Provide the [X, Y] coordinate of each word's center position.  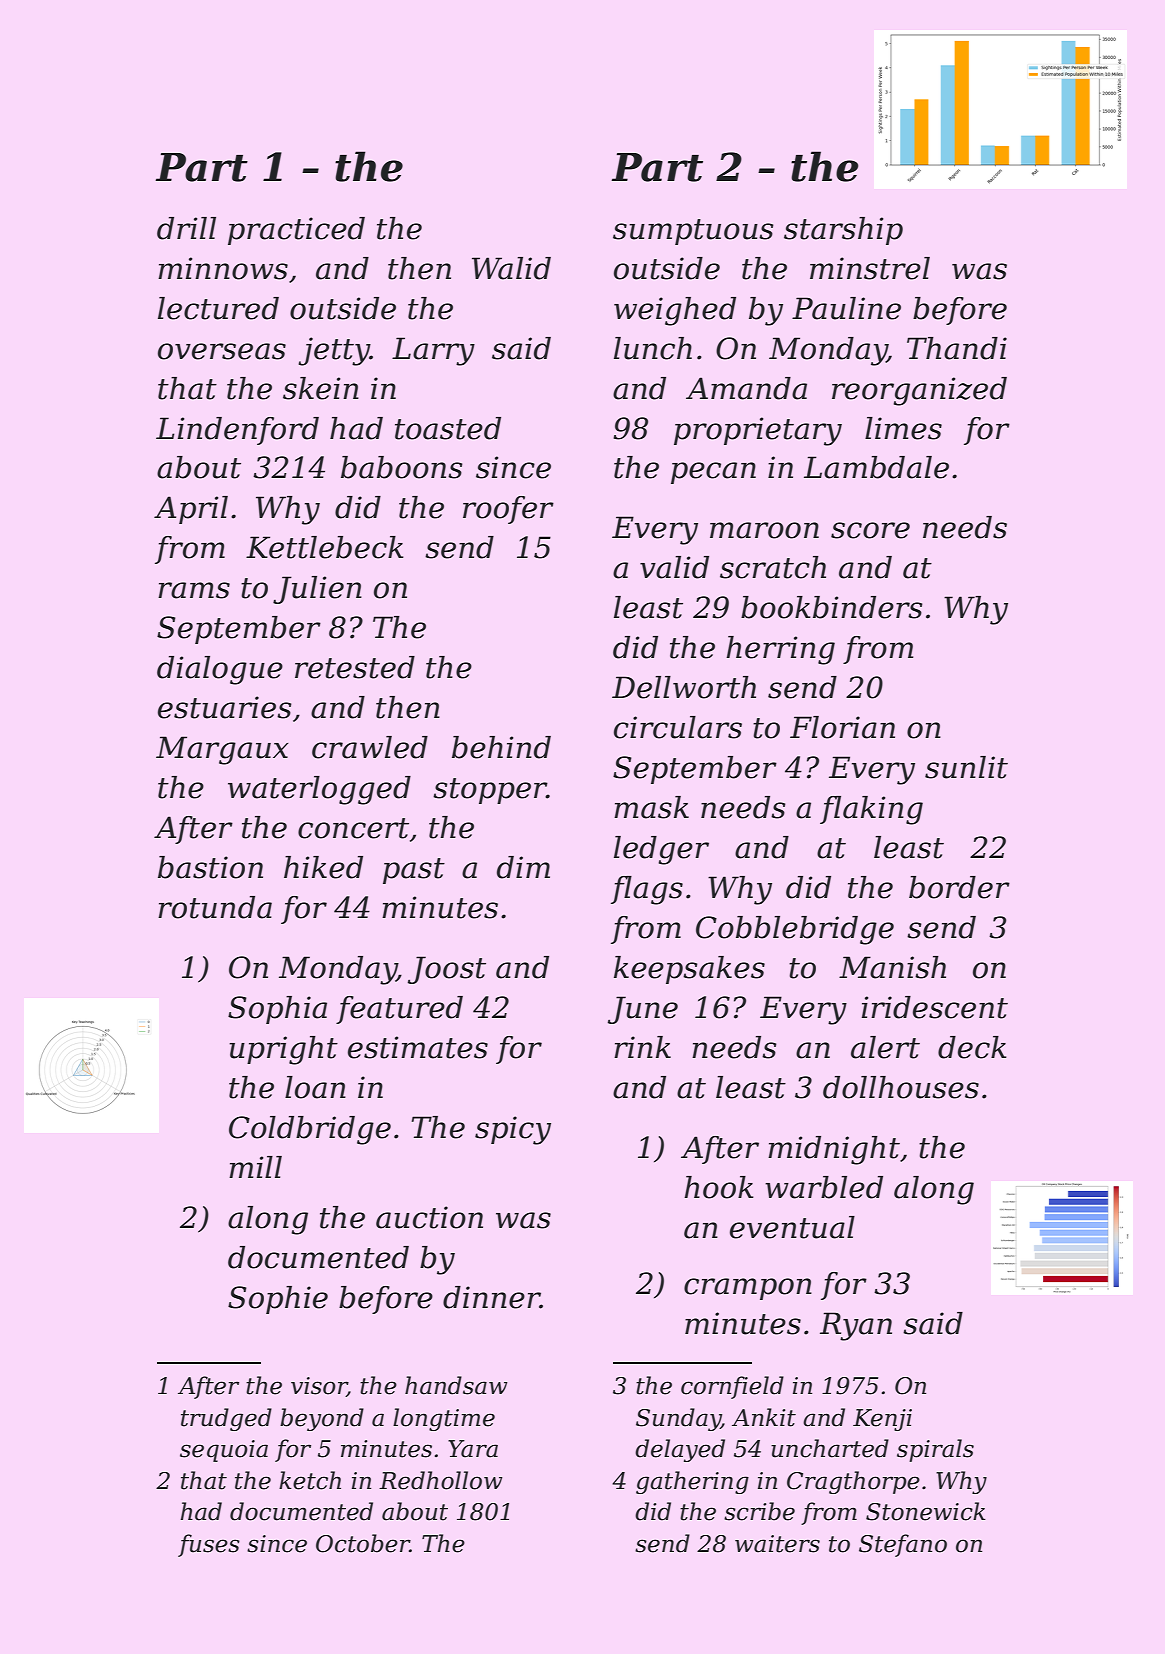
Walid [511, 268]
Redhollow [440, 1480]
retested [355, 667]
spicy [513, 1130]
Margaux [222, 750]
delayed [680, 1450]
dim [523, 867]
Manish [892, 967]
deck [972, 1047]
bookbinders [831, 607]
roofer [508, 510]
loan [315, 1087]
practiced [296, 231]
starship [843, 231]
